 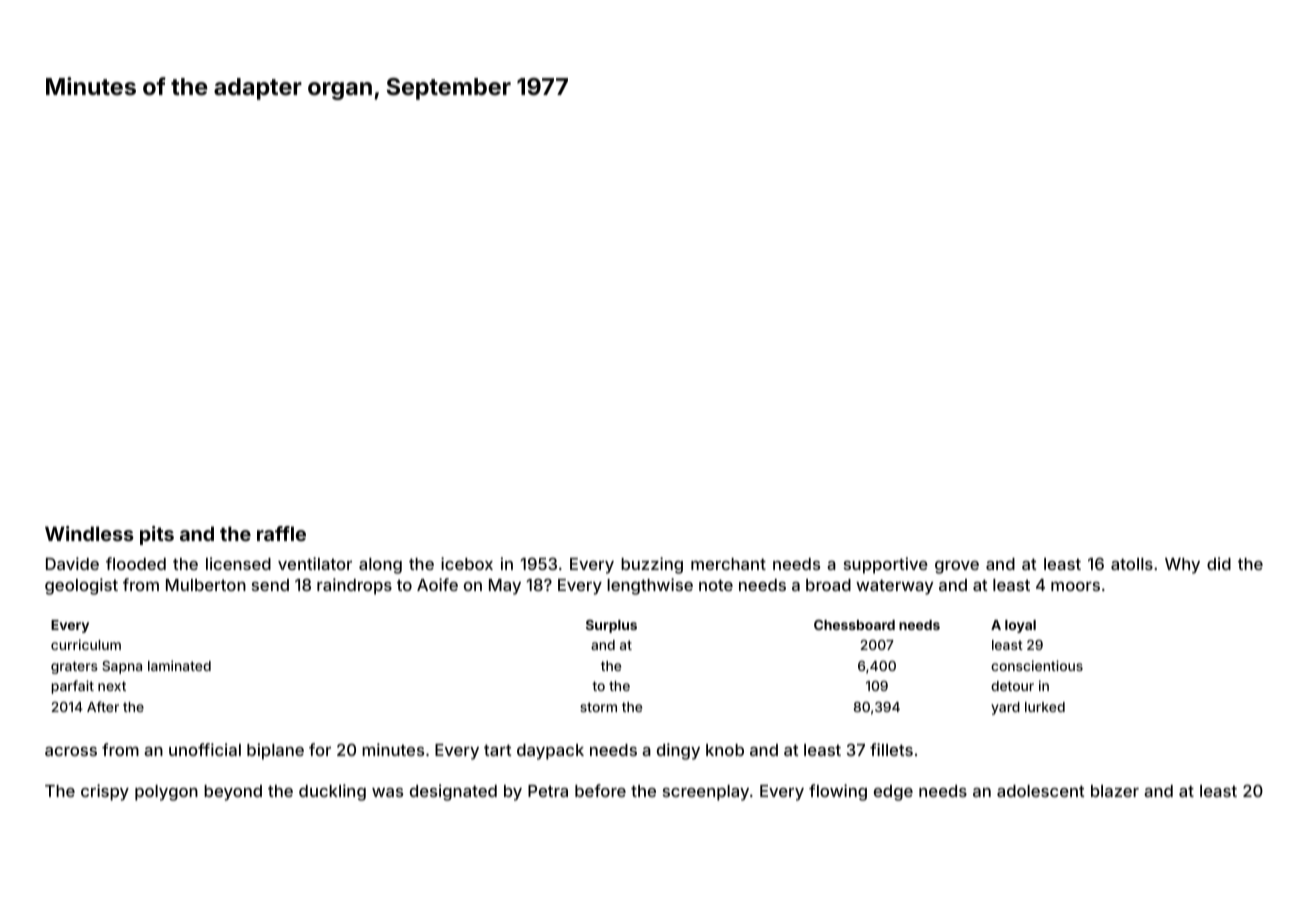 I want to click on conscientious, so click(x=1037, y=665).
